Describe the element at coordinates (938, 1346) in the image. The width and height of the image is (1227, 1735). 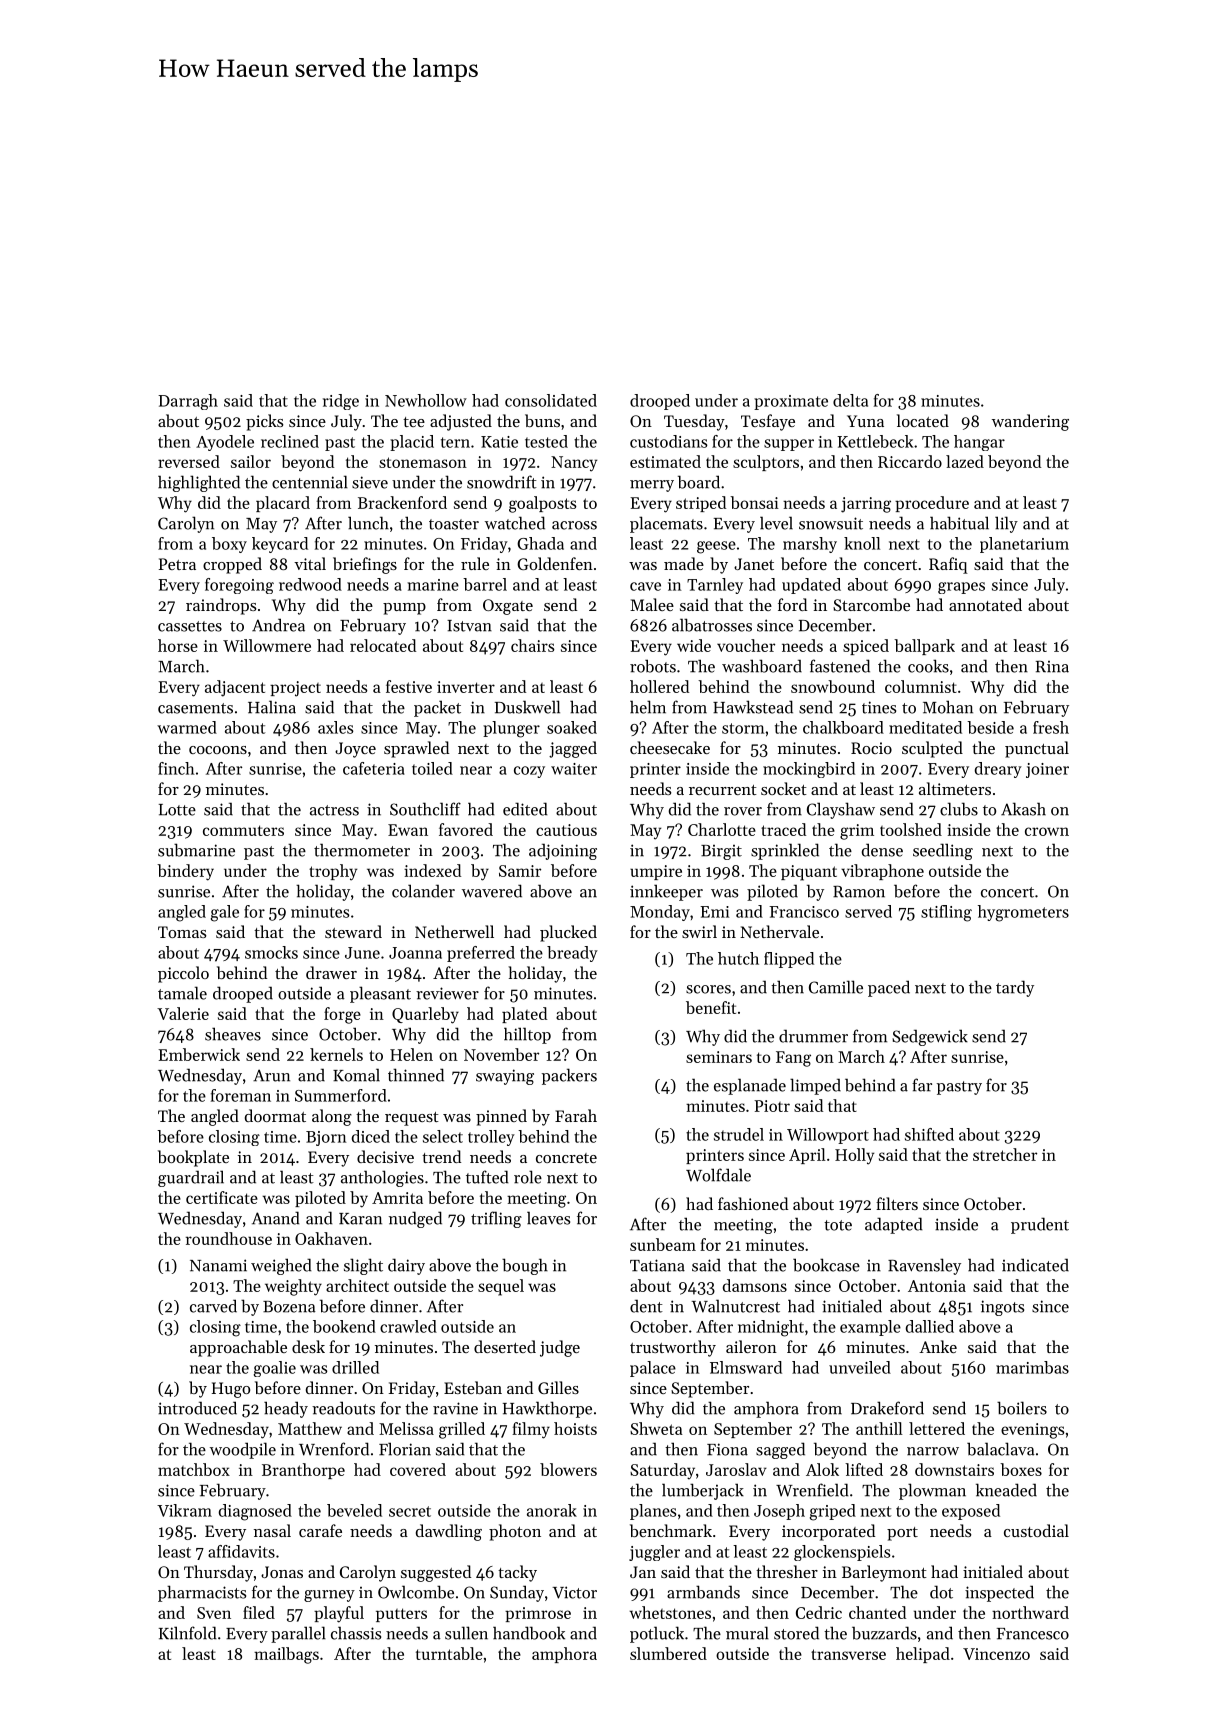
I see `Anke` at that location.
